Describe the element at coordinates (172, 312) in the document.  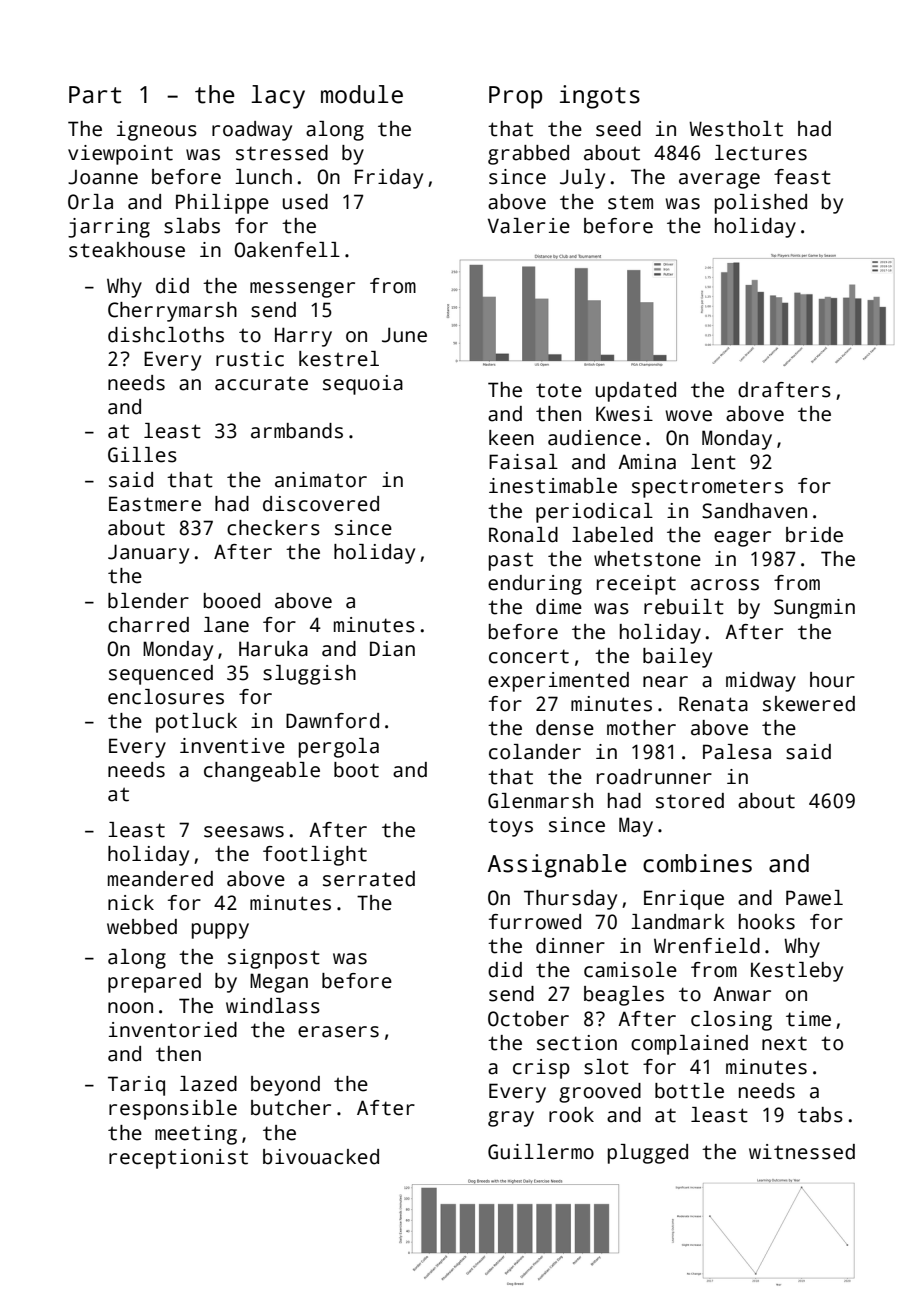
I see `Cherrymarsh` at that location.
